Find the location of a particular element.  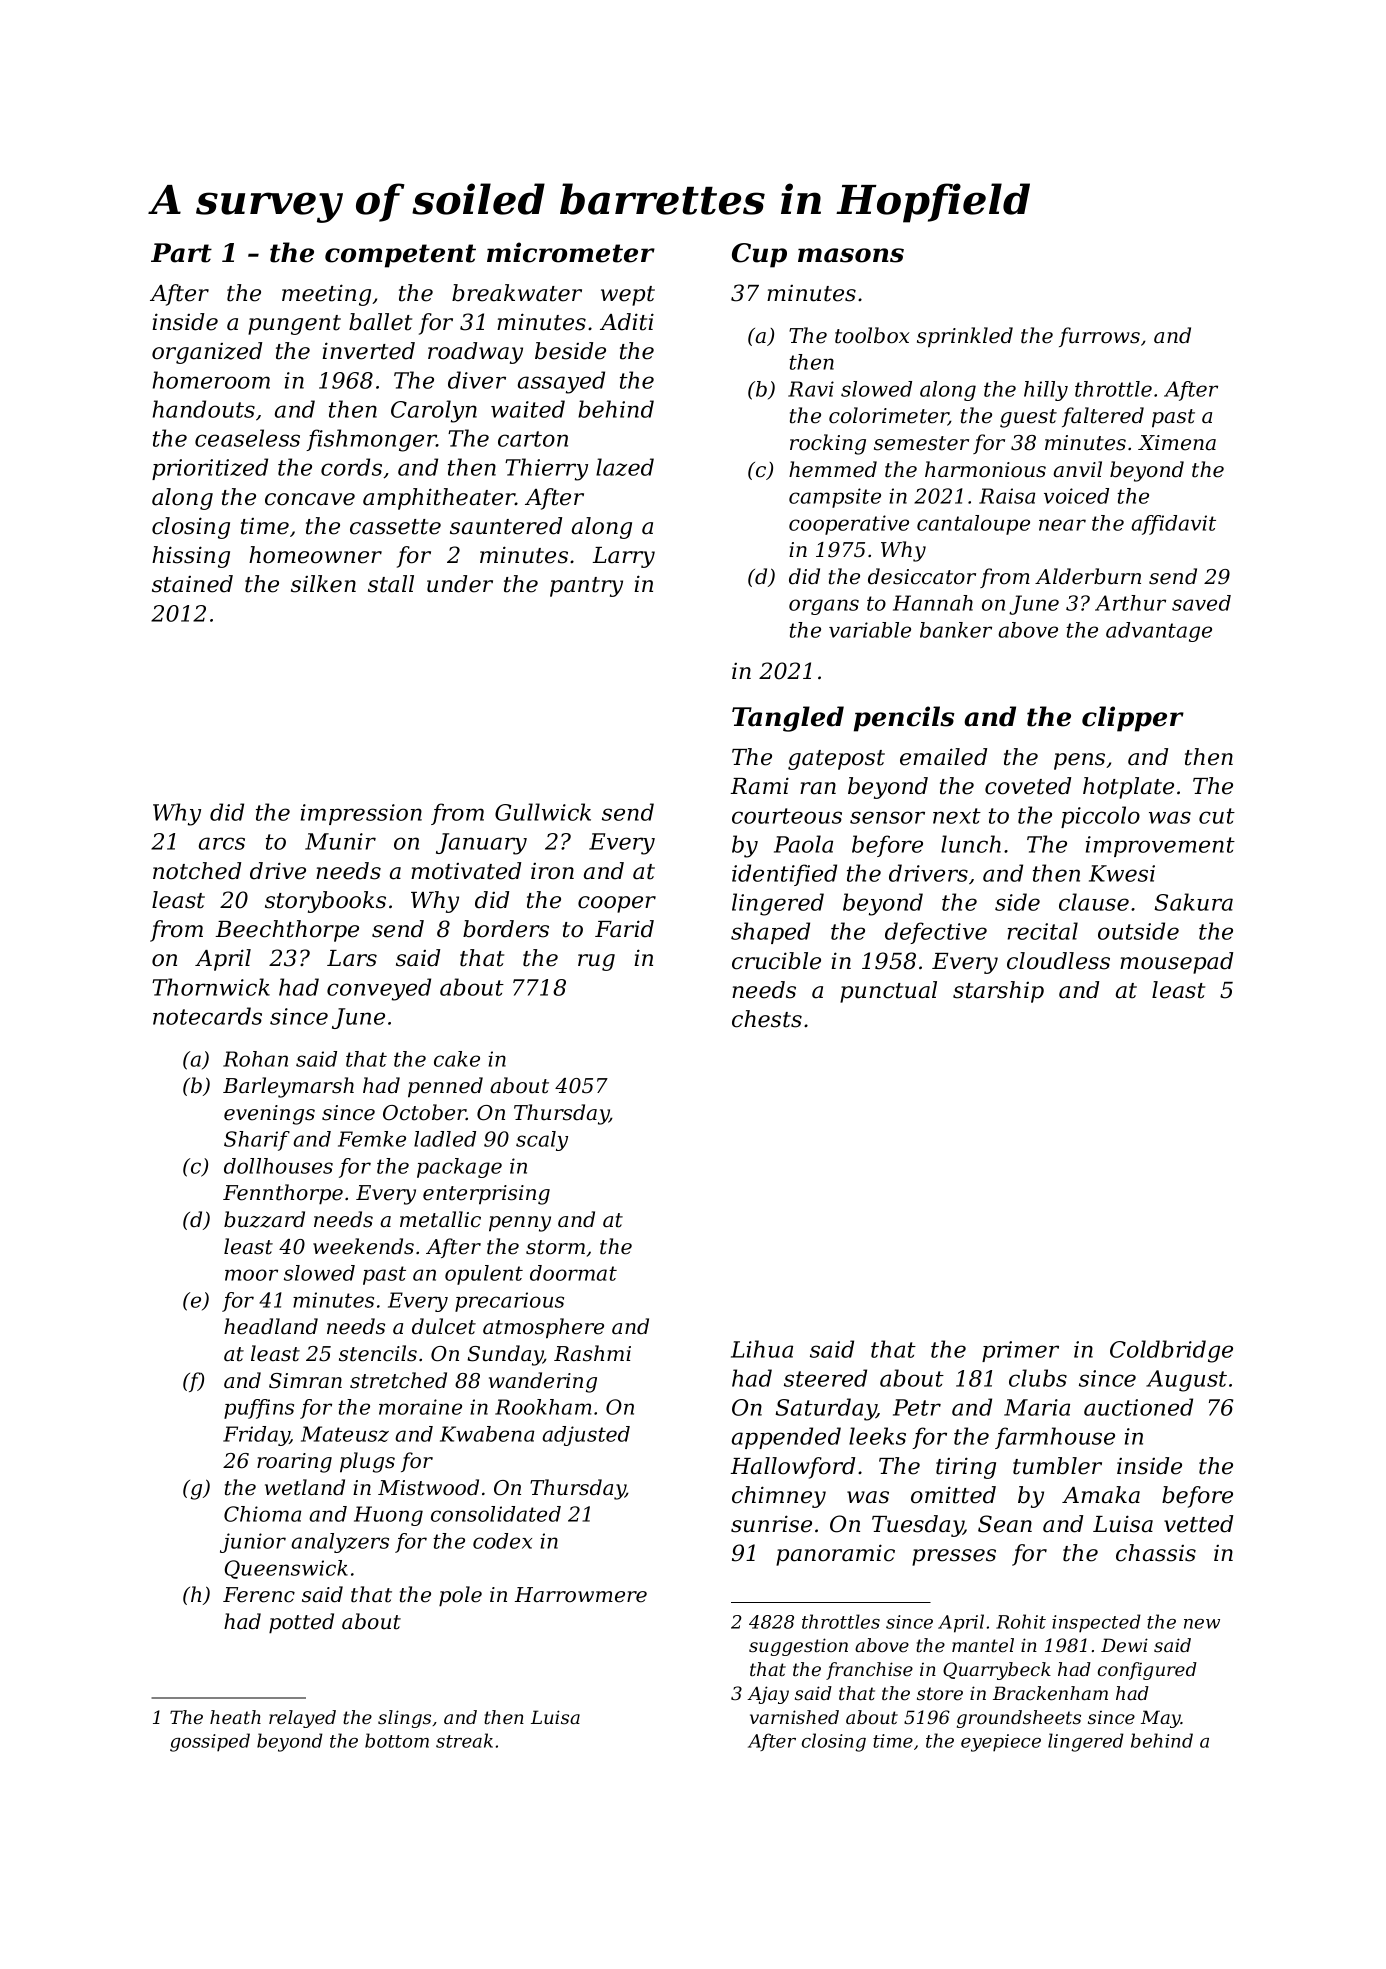

Rohan is located at coordinates (255, 1059).
